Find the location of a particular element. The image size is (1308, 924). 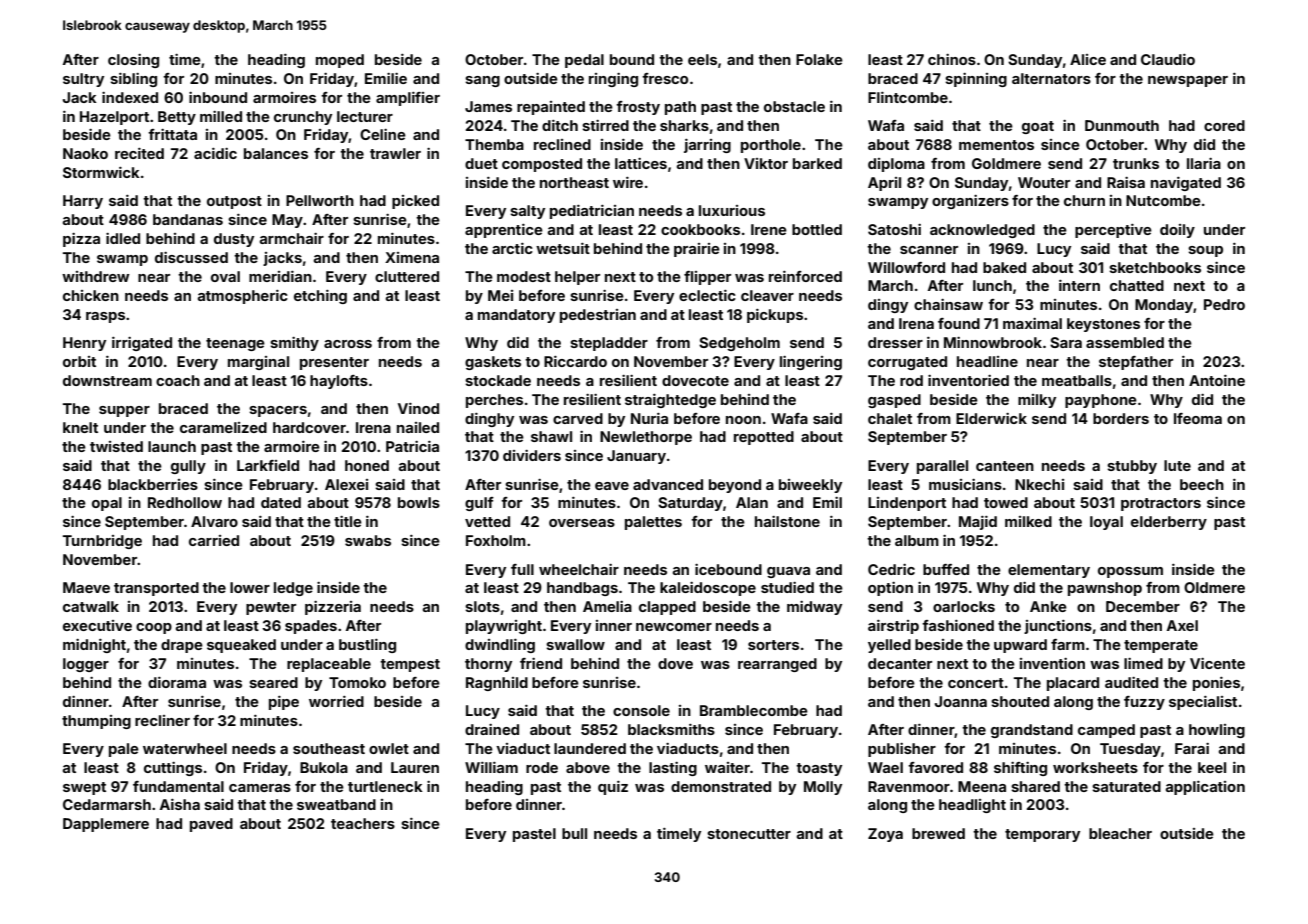

lingering is located at coordinates (811, 363).
